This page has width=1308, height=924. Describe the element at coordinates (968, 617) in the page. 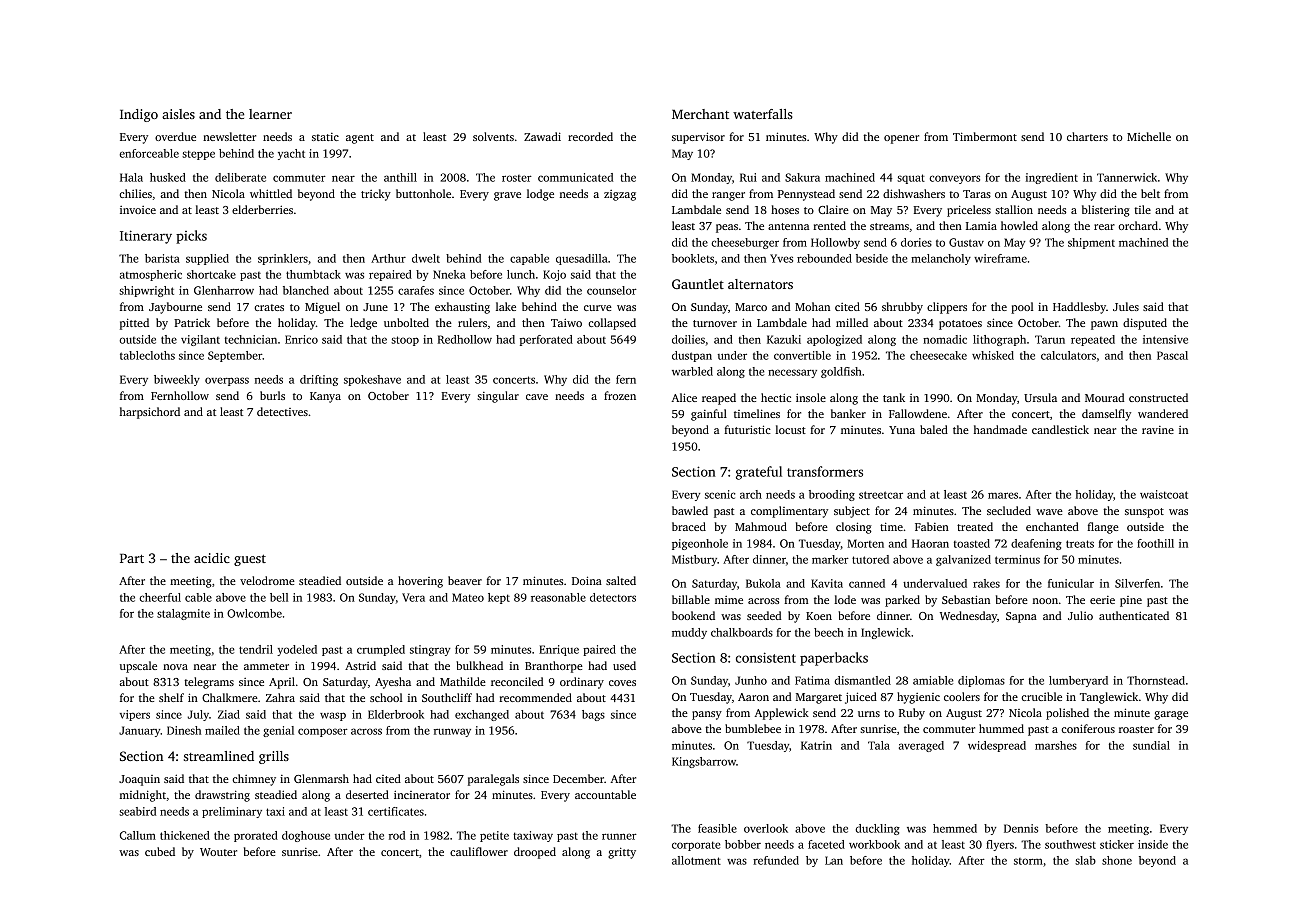

I see `Wednesday` at that location.
